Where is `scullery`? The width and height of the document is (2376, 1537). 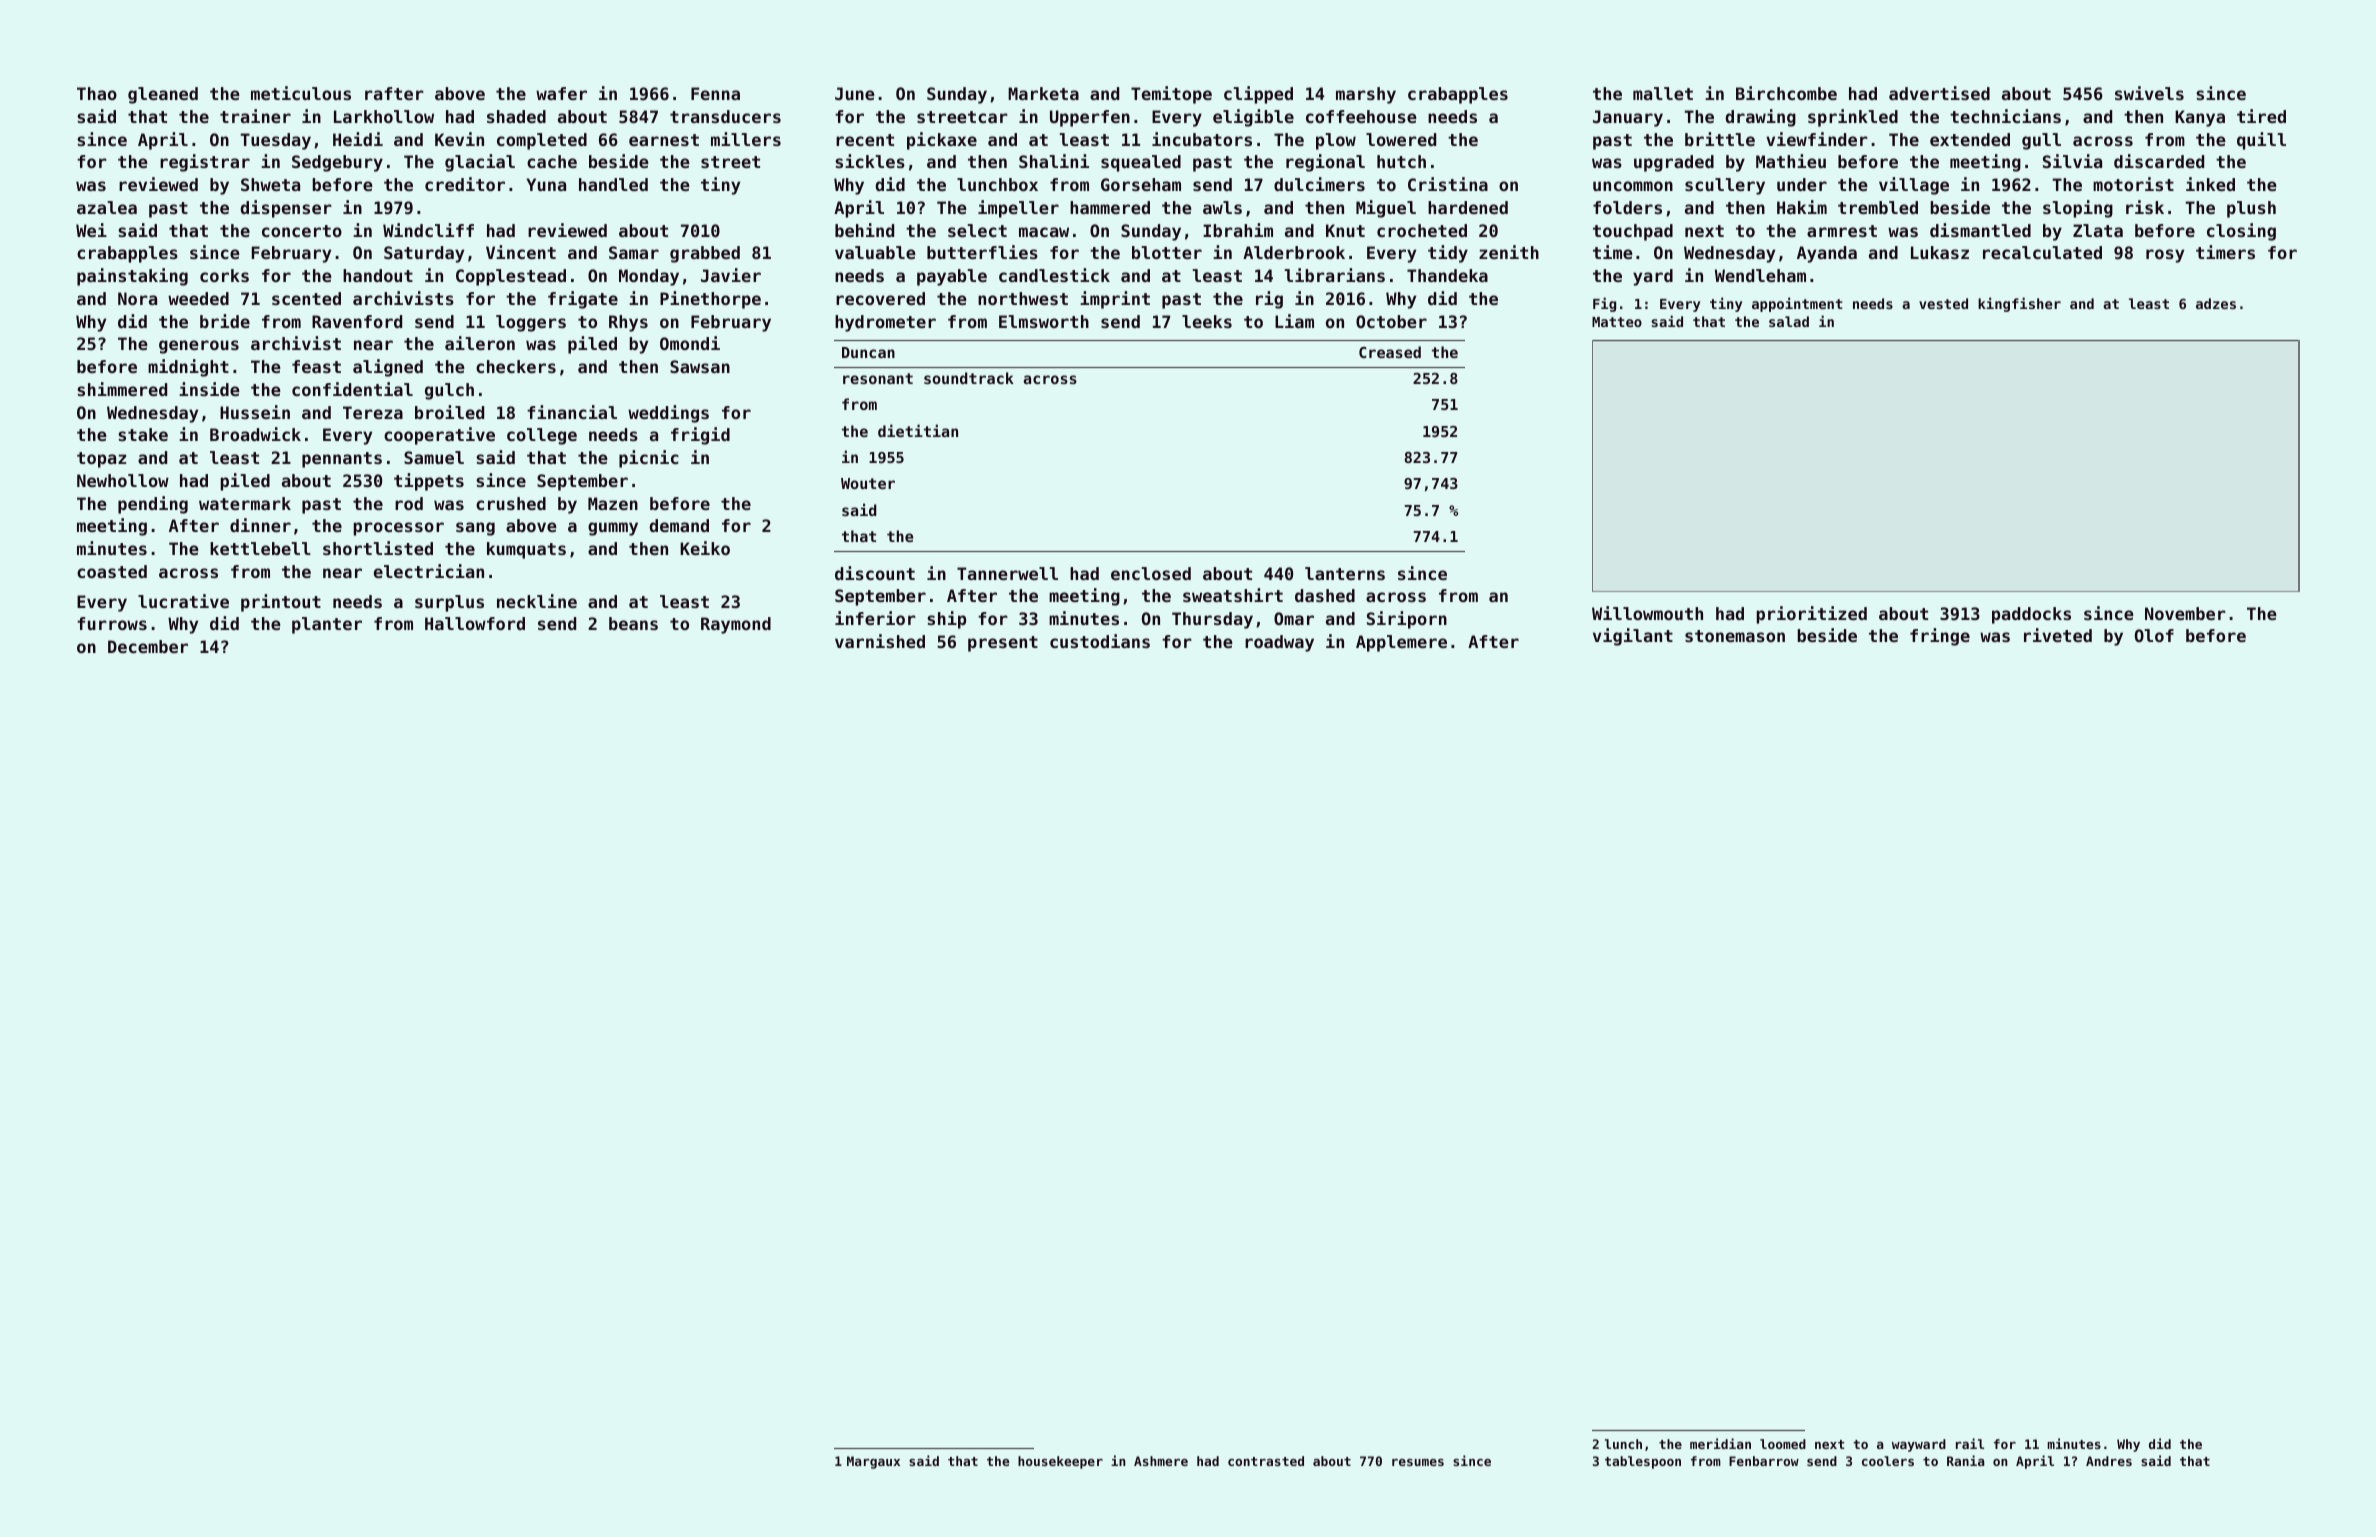
scullery is located at coordinates (1725, 186).
